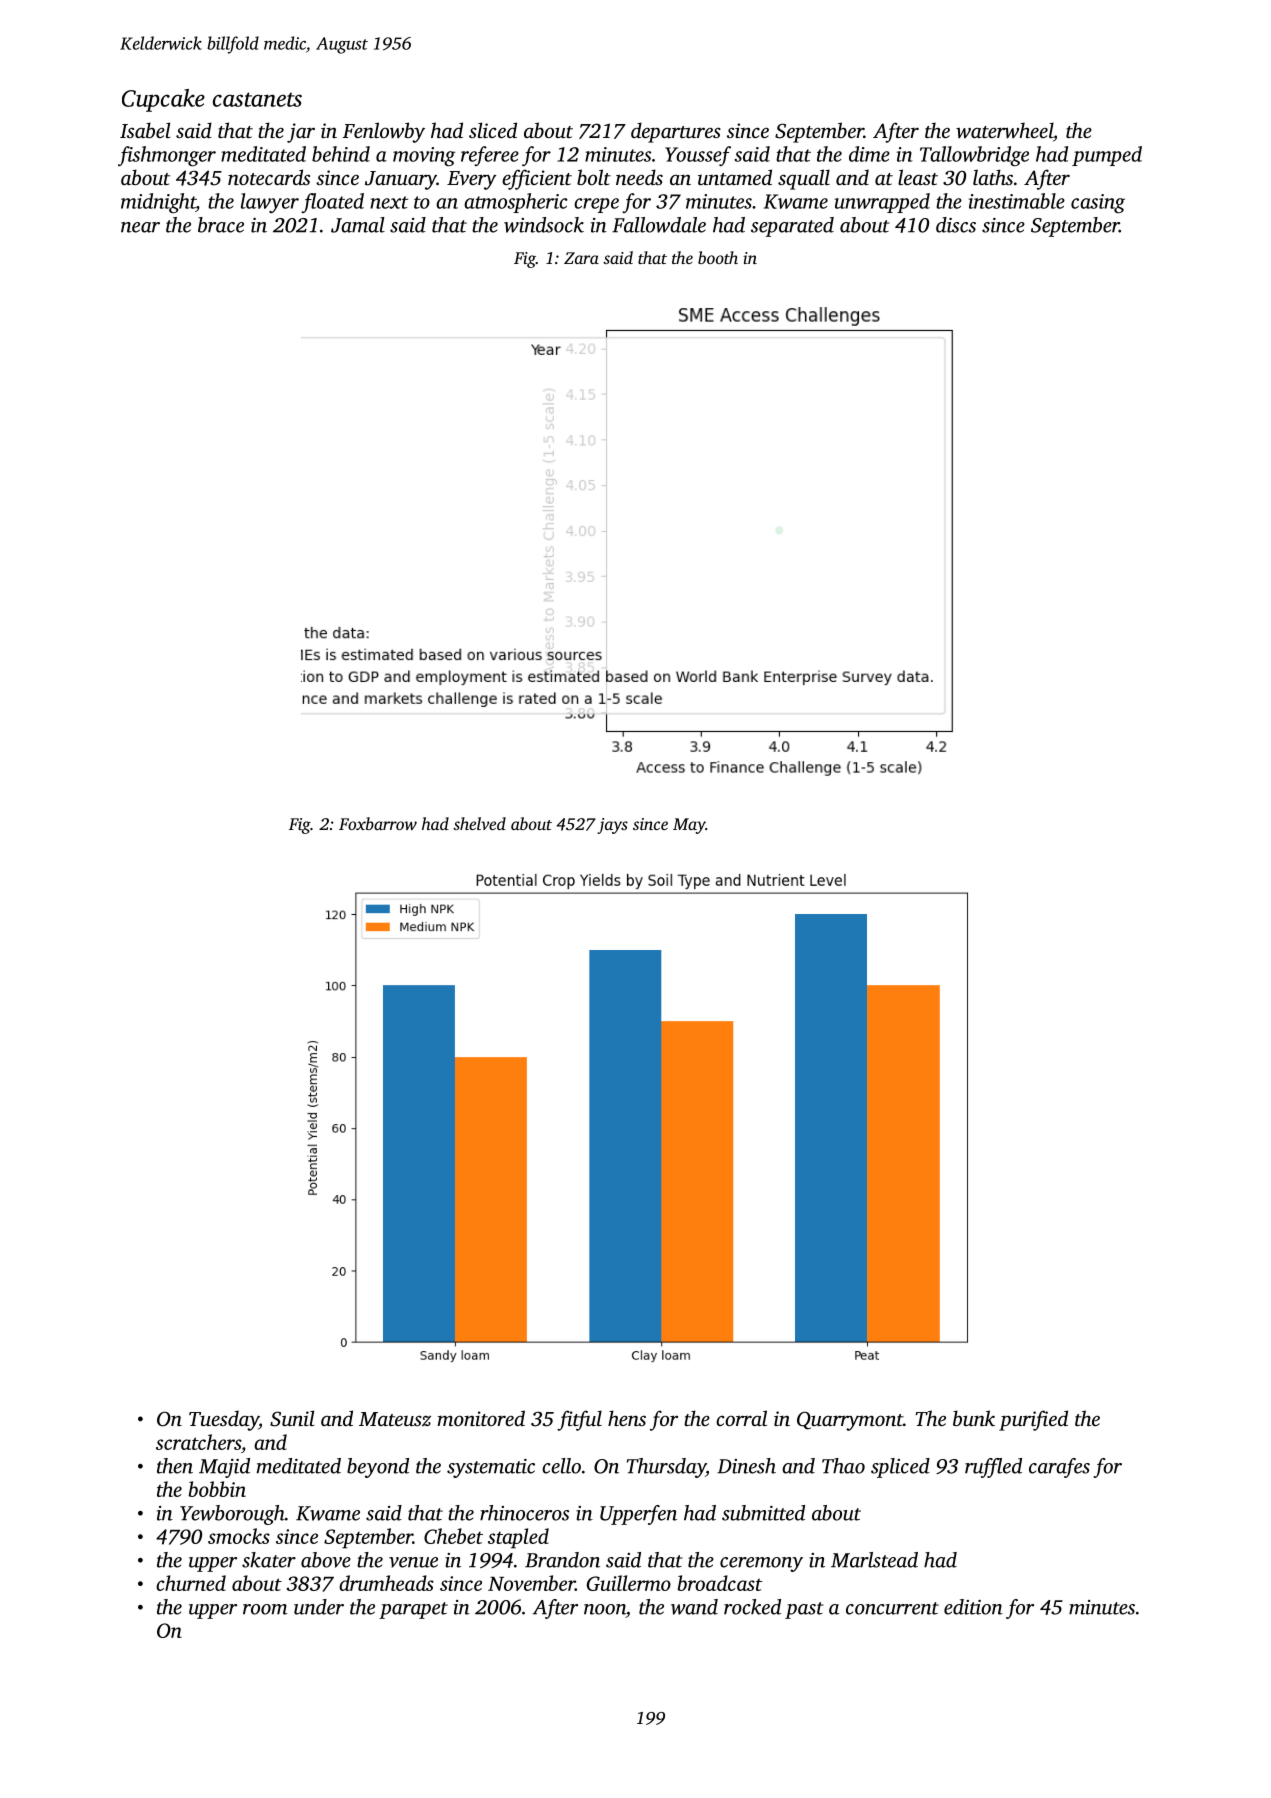  I want to click on jays, so click(612, 826).
